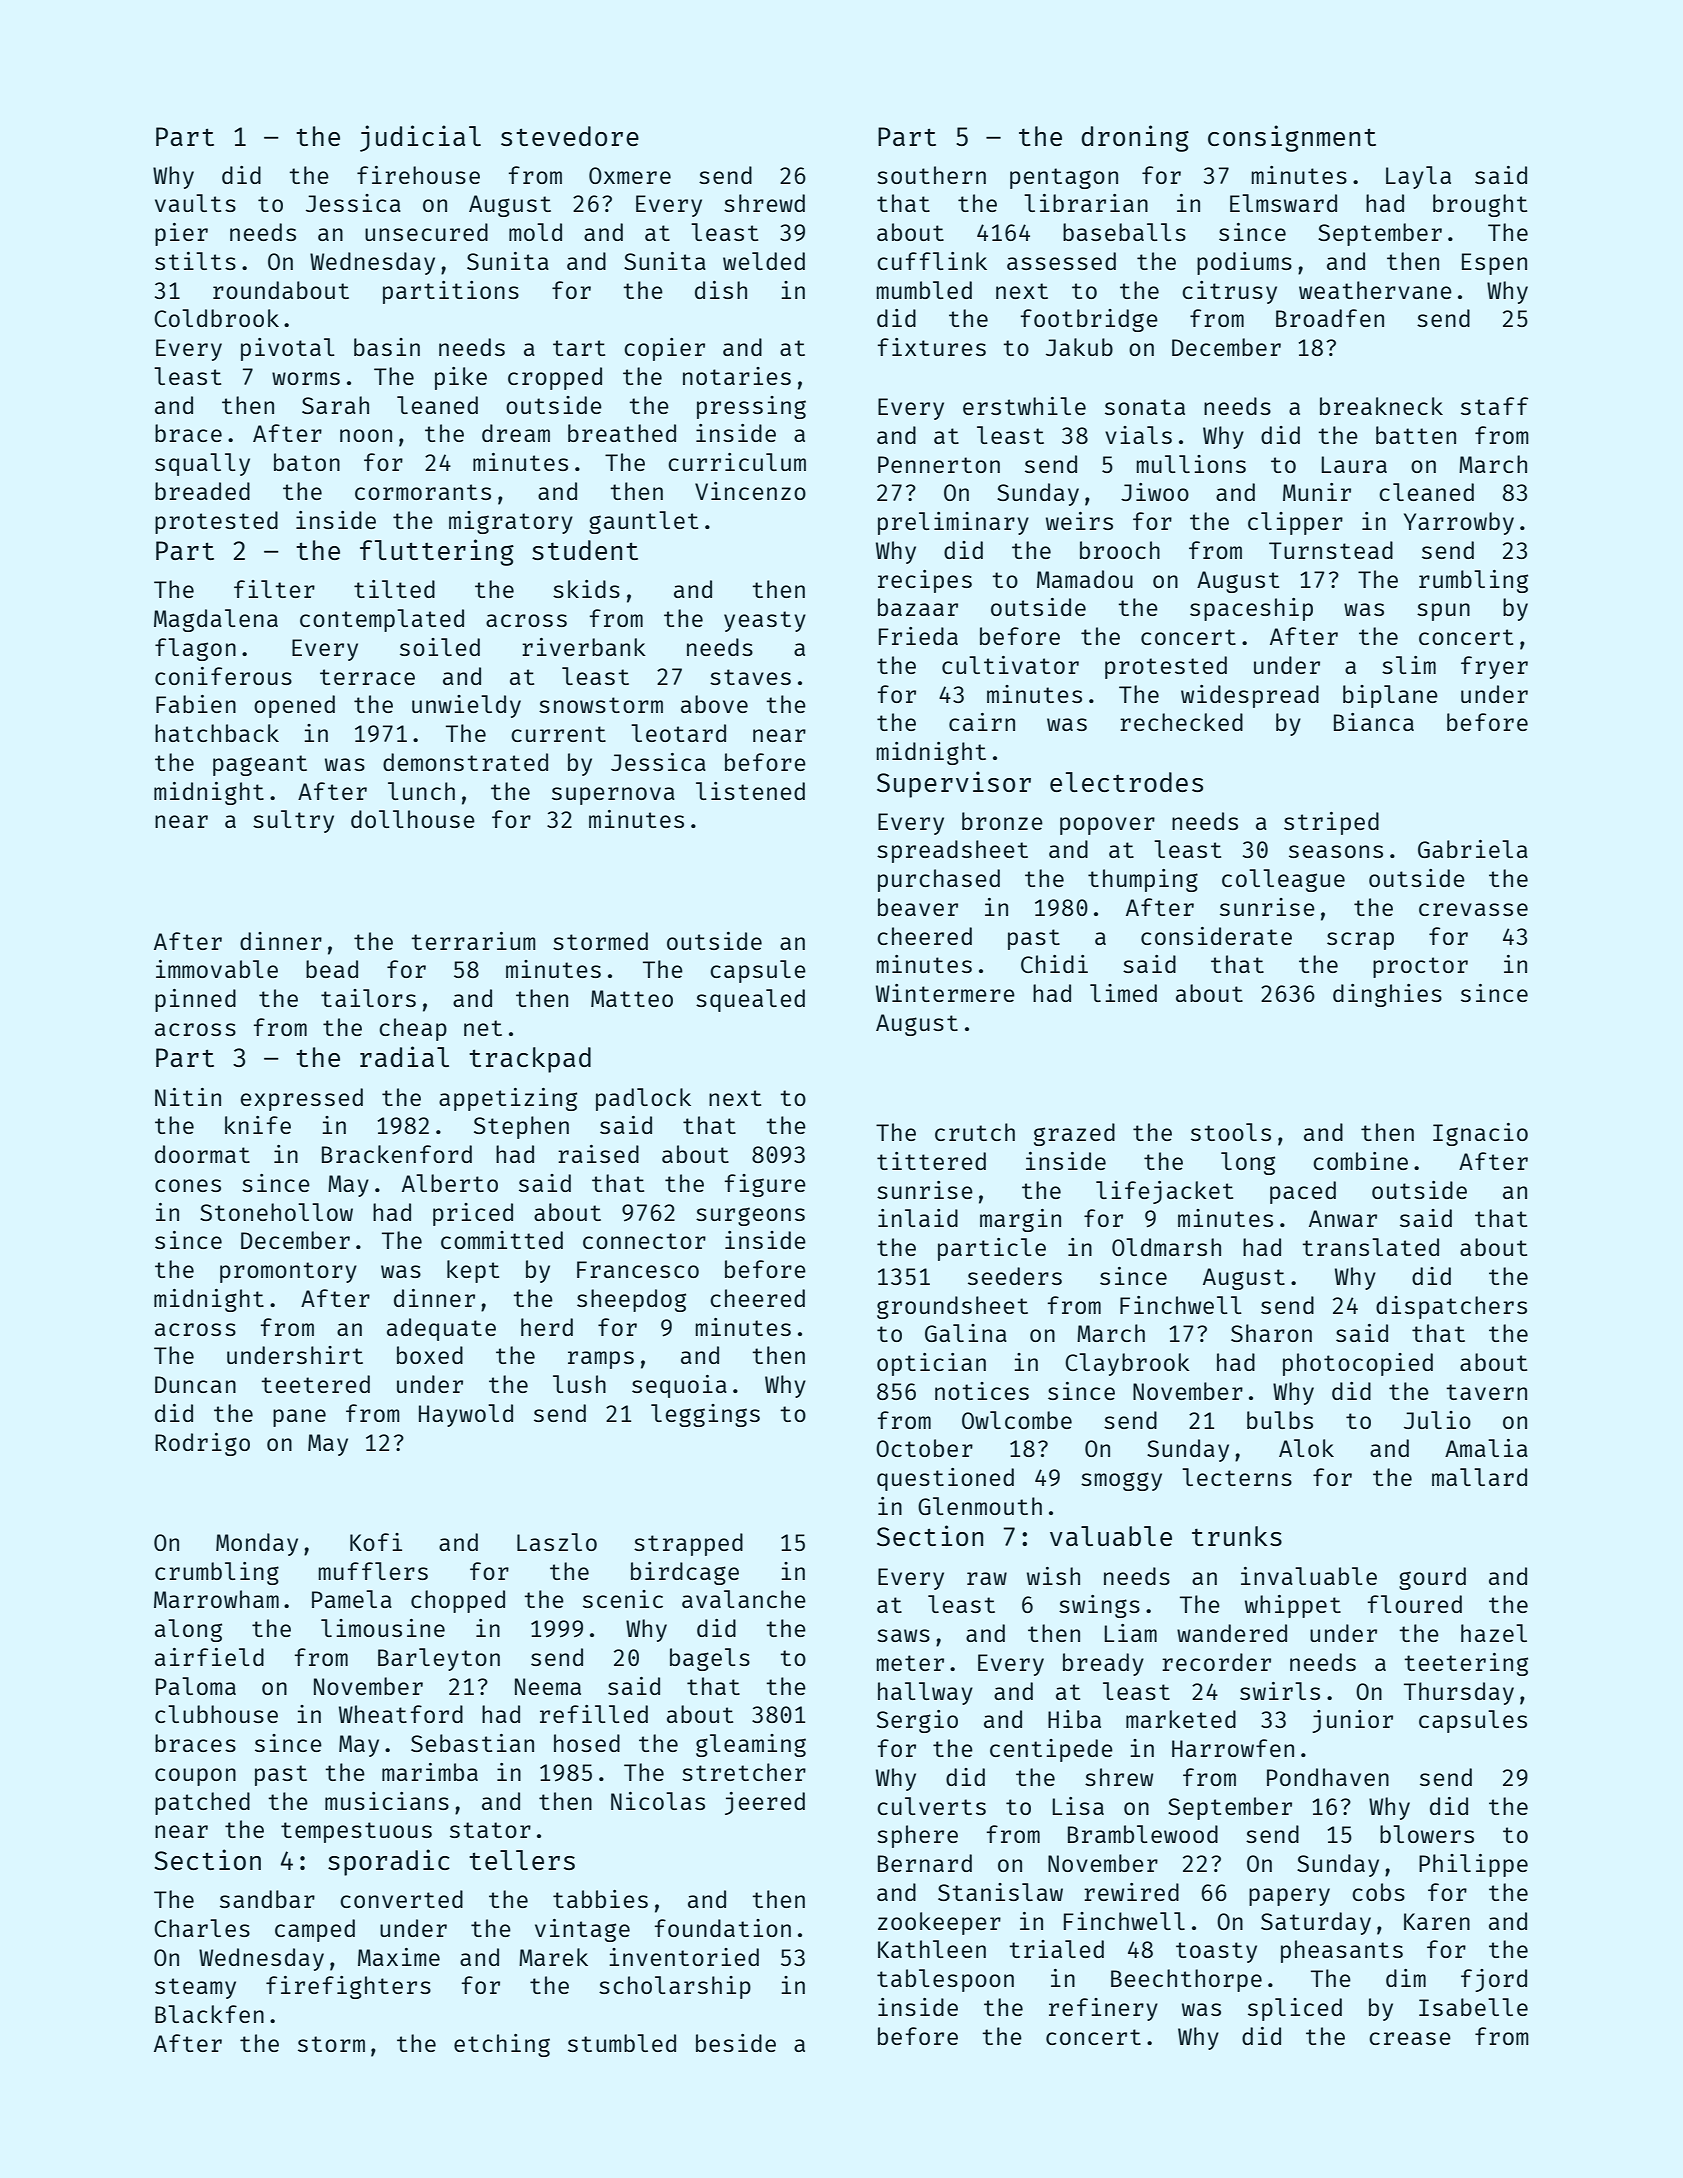 The height and width of the page is (2178, 1683). Describe the element at coordinates (202, 1803) in the page. I see `patched` at that location.
